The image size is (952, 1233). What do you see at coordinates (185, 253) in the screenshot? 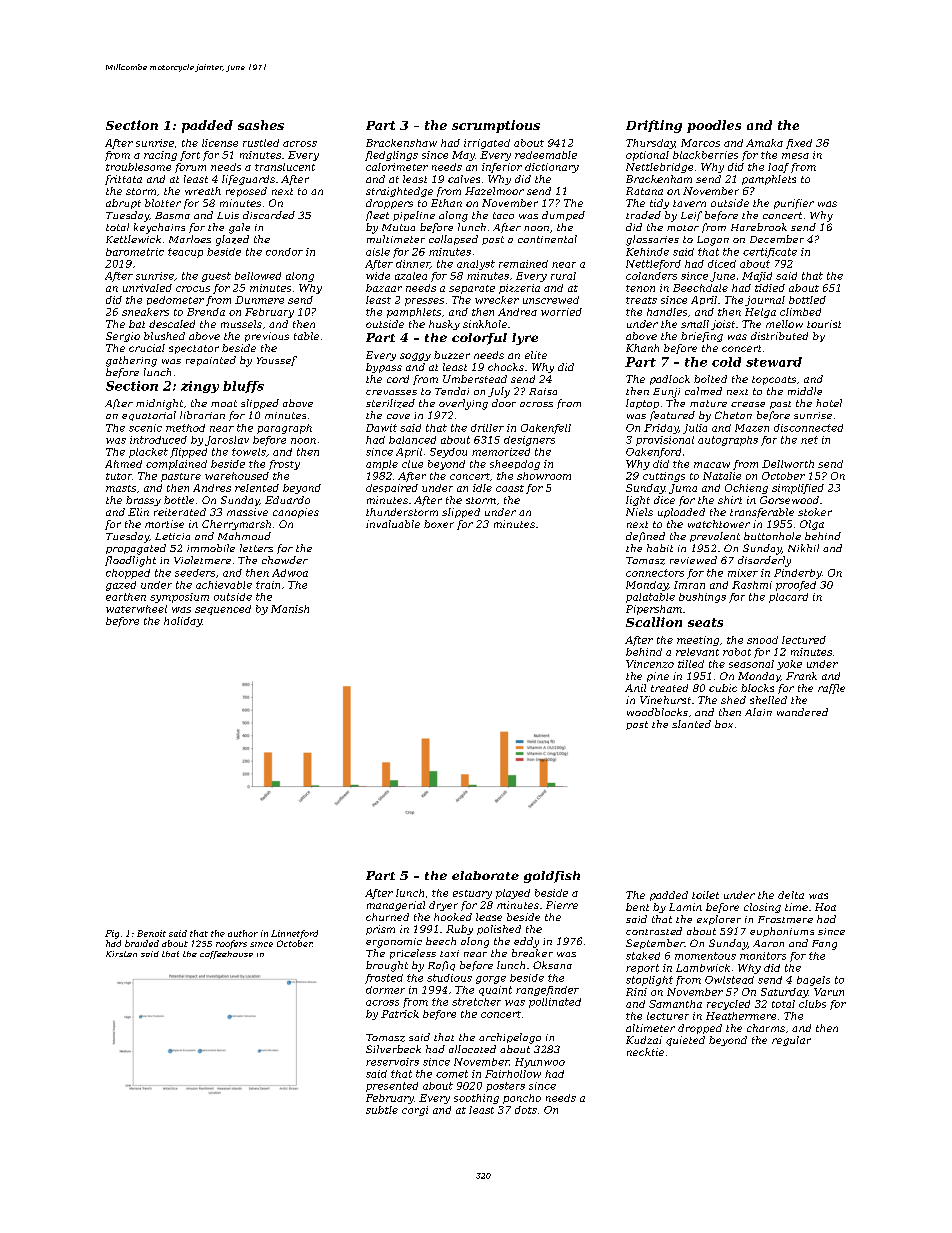
I see `teacup` at bounding box center [185, 253].
